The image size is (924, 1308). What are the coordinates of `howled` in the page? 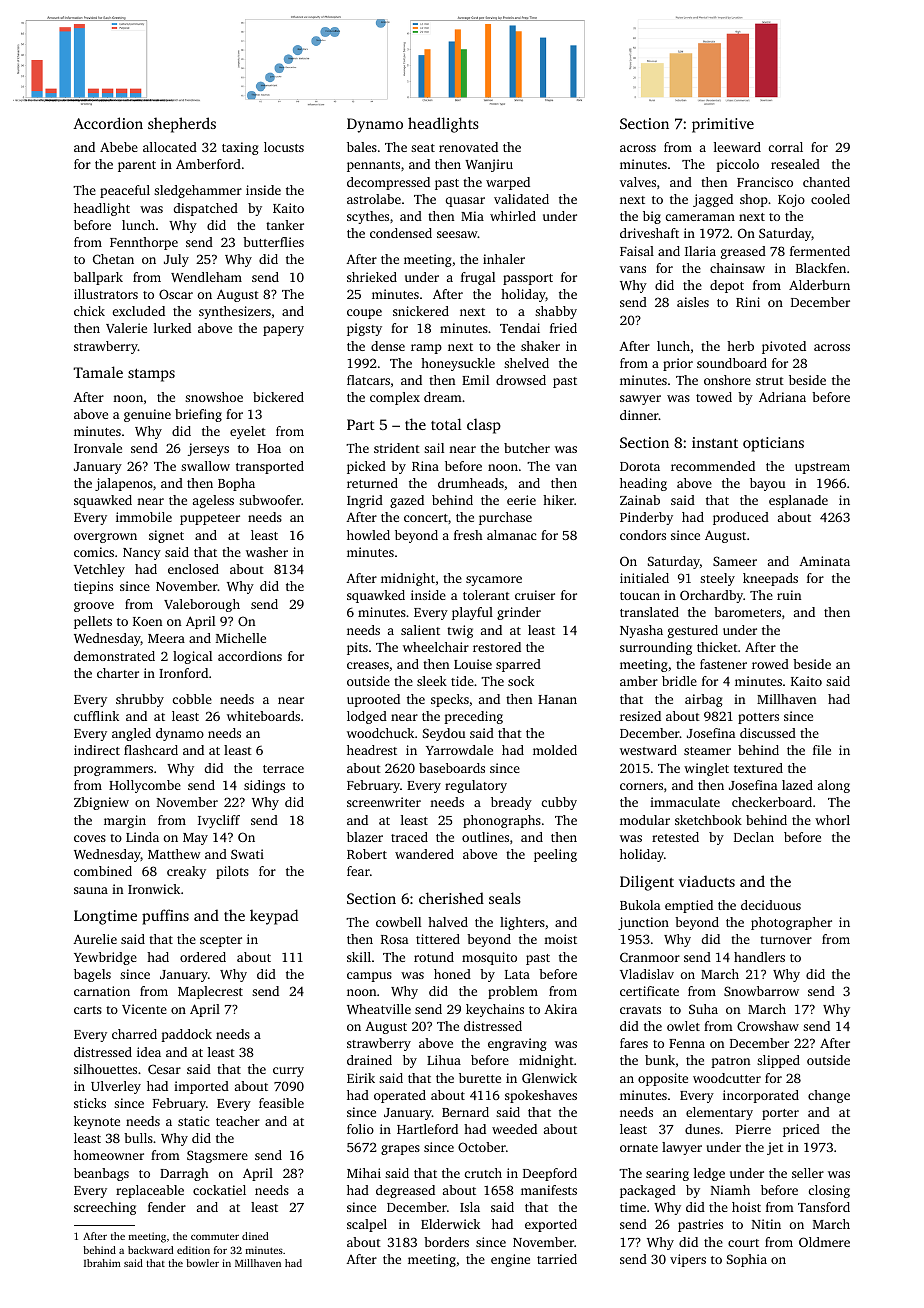 It's located at (368, 535).
